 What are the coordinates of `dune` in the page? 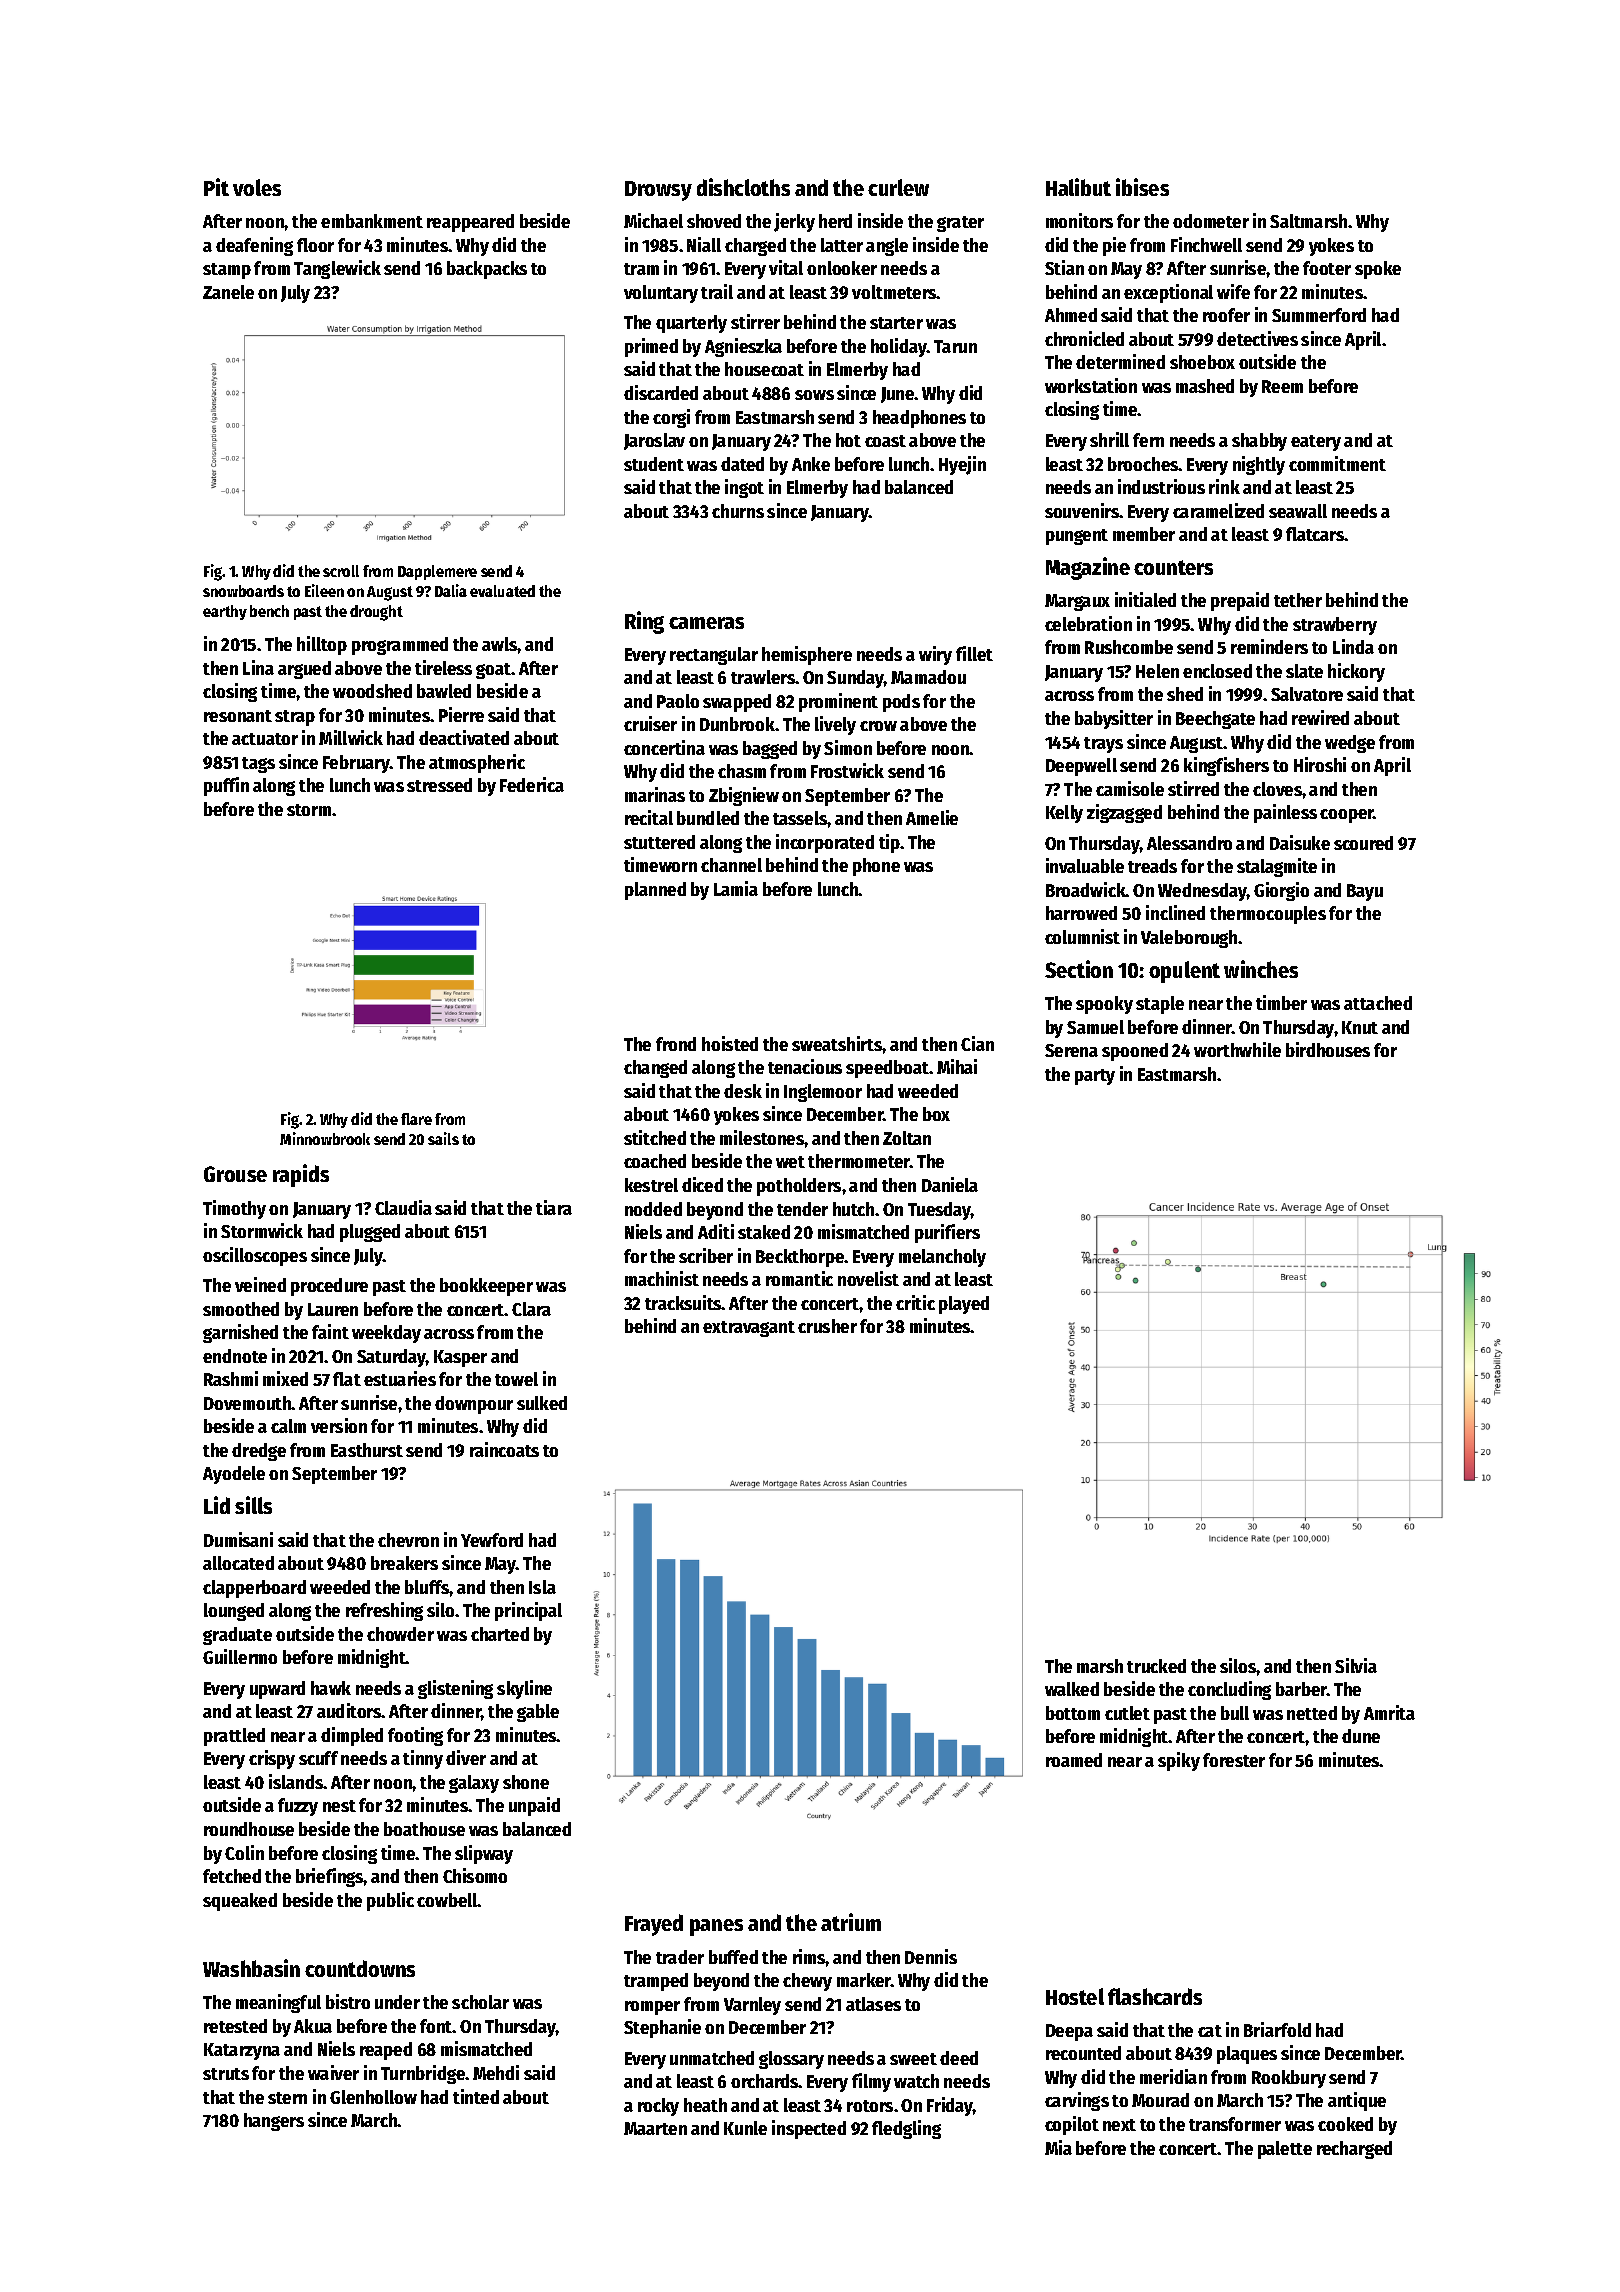 It's located at (1361, 1736).
